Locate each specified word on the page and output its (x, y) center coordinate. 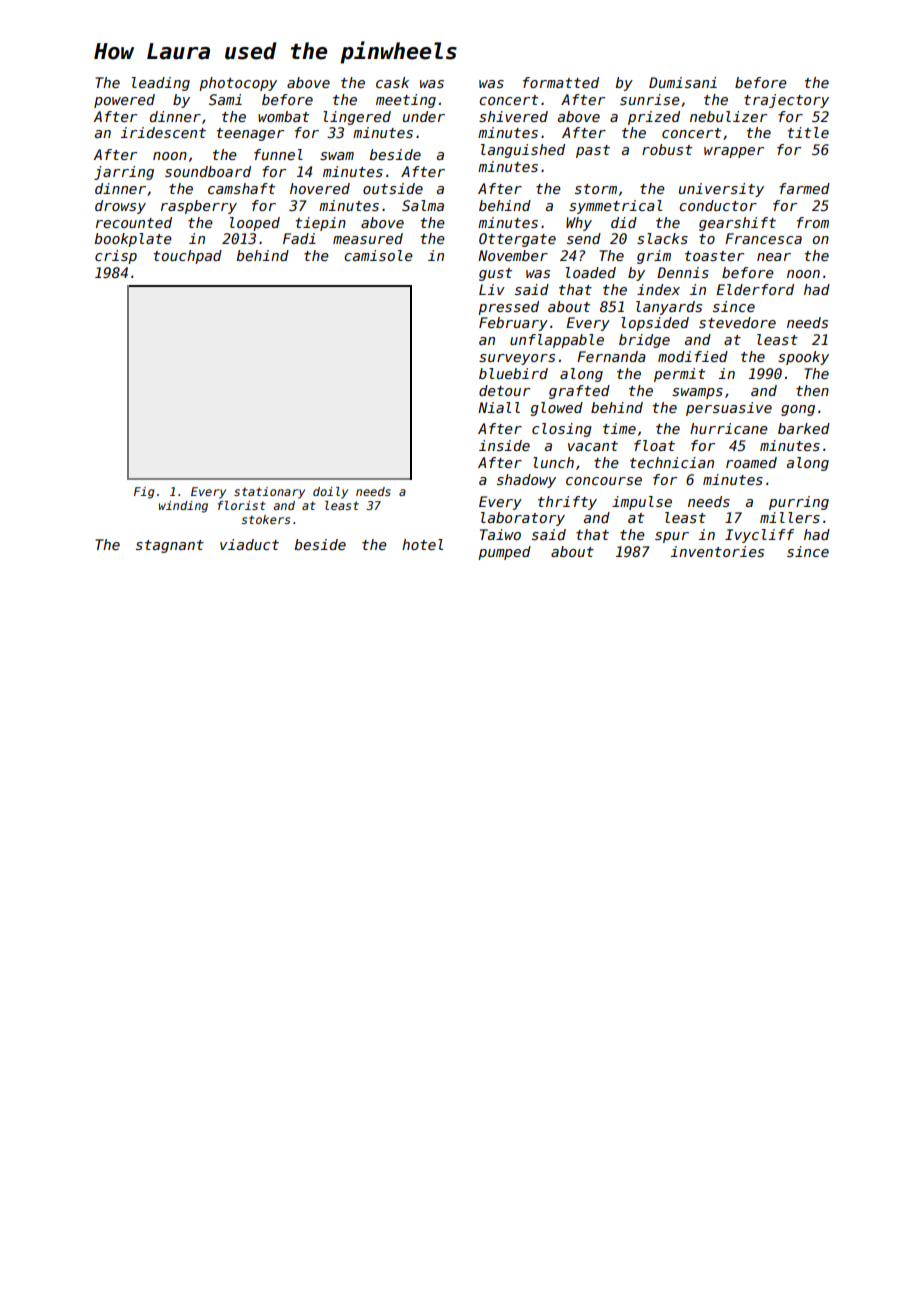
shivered (513, 116)
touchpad (188, 257)
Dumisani (683, 82)
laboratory (523, 519)
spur (672, 537)
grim (654, 257)
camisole (378, 255)
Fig (144, 493)
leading (161, 84)
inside (504, 445)
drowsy (120, 207)
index (658, 289)
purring (799, 503)
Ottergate (517, 240)
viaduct (249, 544)
